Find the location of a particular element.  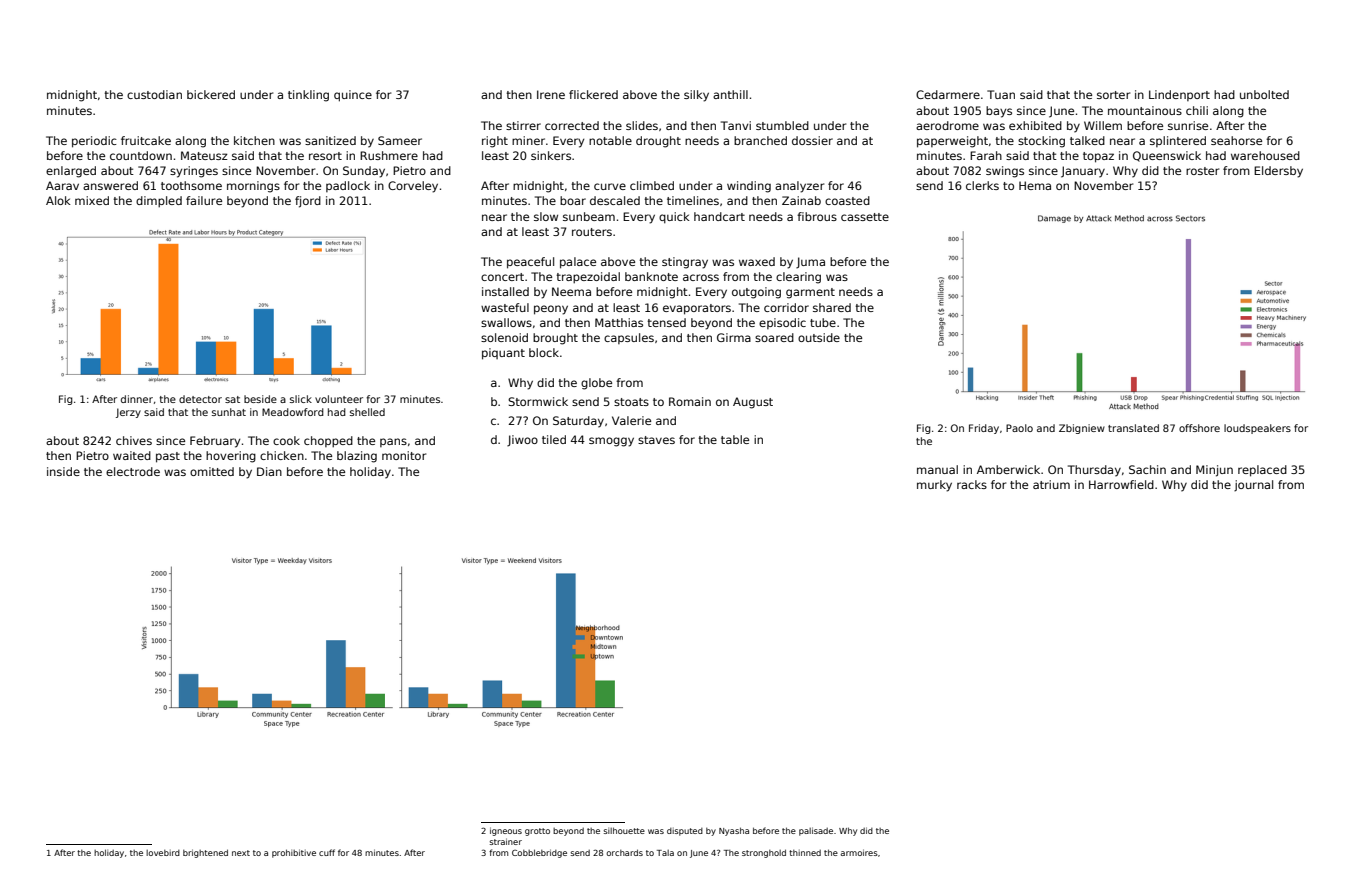

roster is located at coordinates (1202, 171).
